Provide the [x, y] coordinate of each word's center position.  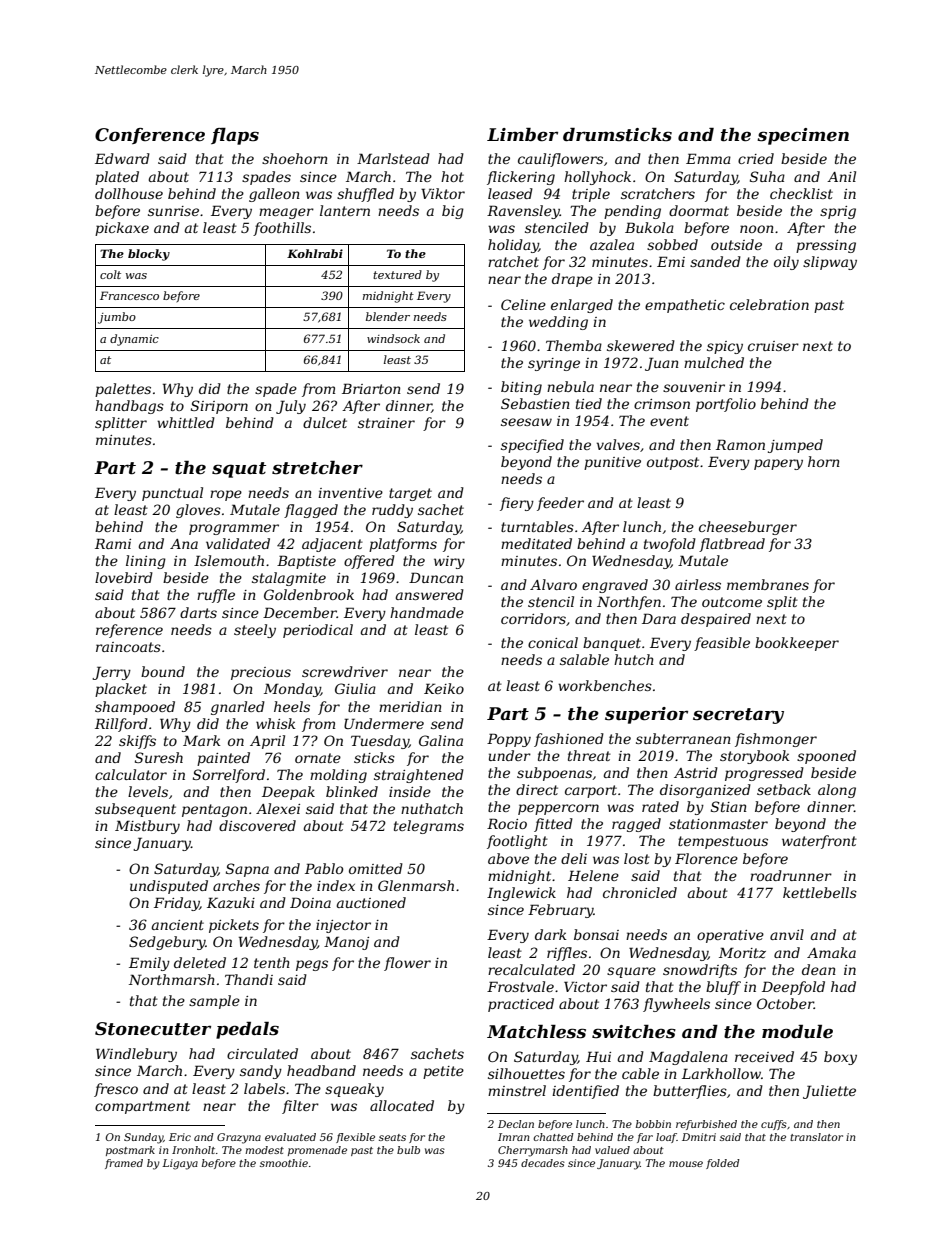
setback [784, 789]
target [410, 494]
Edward [122, 158]
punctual [172, 494]
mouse [686, 1164]
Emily [149, 964]
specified [532, 446]
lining [146, 562]
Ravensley [523, 212]
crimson [662, 404]
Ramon [740, 444]
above [508, 858]
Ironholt [193, 1150]
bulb [408, 1150]
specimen [803, 136]
